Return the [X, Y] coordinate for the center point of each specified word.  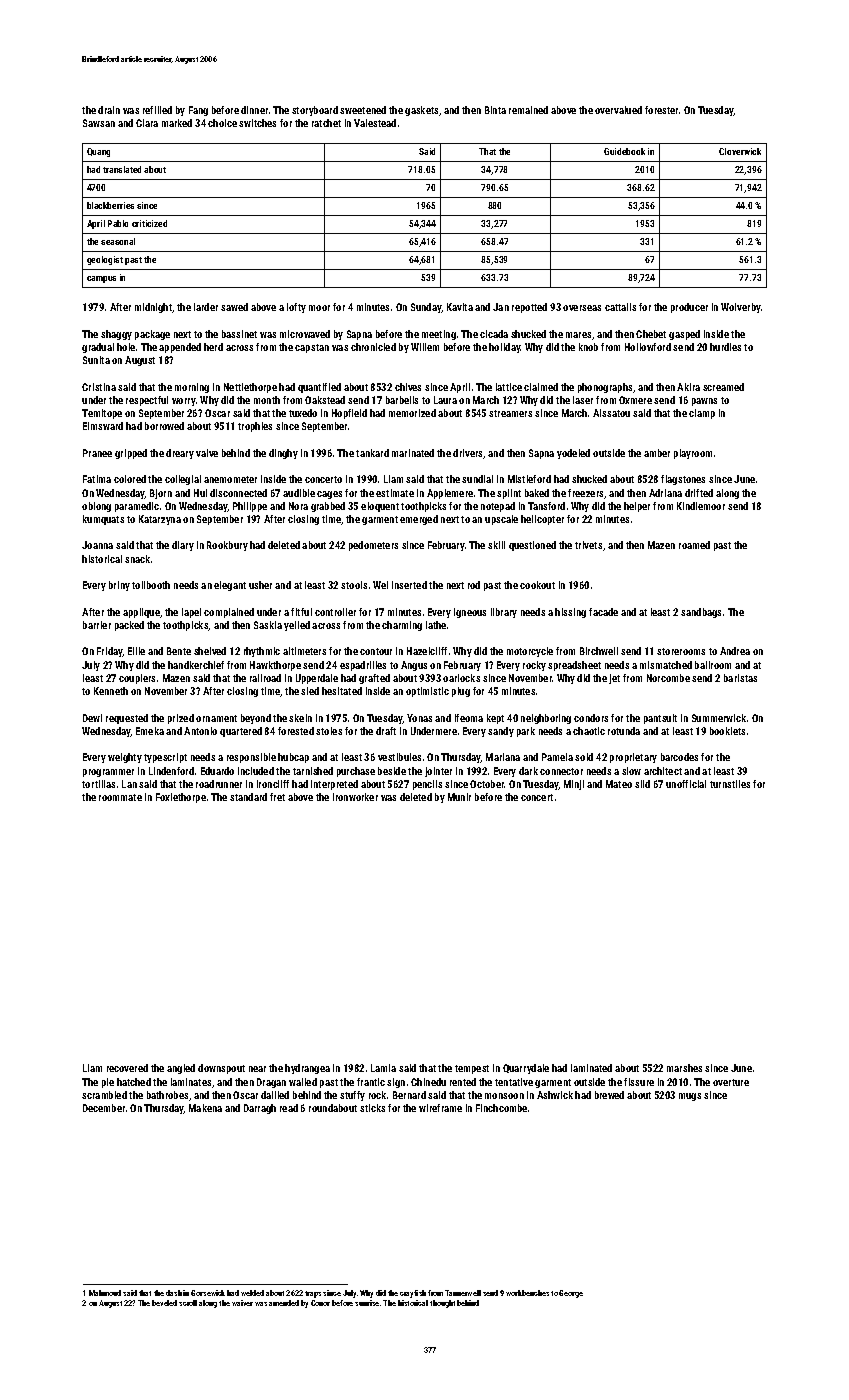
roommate [120, 797]
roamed [694, 545]
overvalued [618, 110]
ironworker [355, 797]
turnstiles [730, 784]
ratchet [326, 123]
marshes [684, 1068]
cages [329, 495]
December [104, 1108]
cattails [620, 307]
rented [463, 1082]
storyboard [315, 111]
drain [109, 110]
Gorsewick [208, 1293]
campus [101, 279]
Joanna [97, 545]
